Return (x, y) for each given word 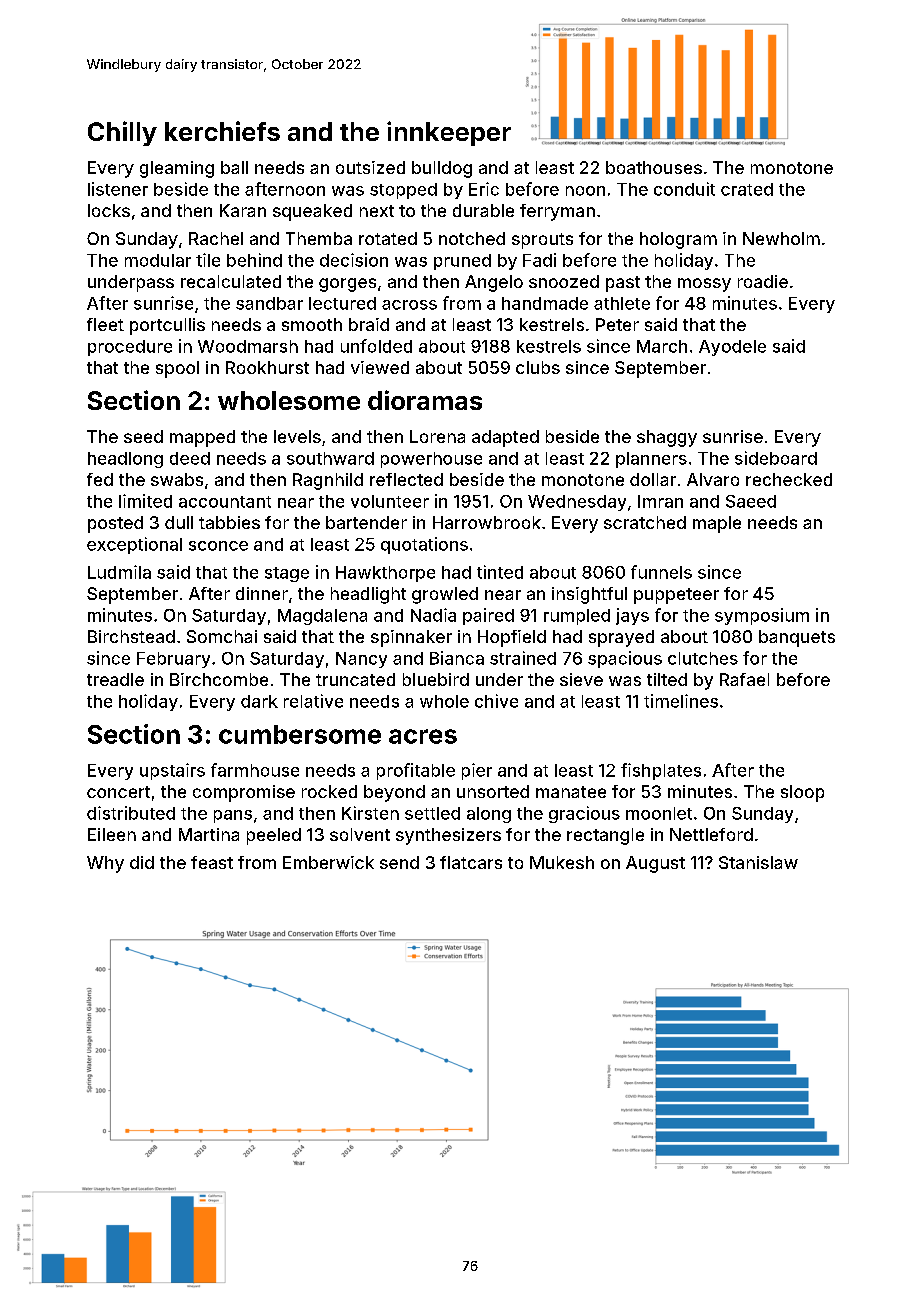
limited (145, 501)
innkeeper (449, 133)
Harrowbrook (487, 522)
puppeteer (676, 596)
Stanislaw (758, 862)
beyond (394, 793)
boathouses (654, 167)
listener (118, 189)
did (142, 862)
